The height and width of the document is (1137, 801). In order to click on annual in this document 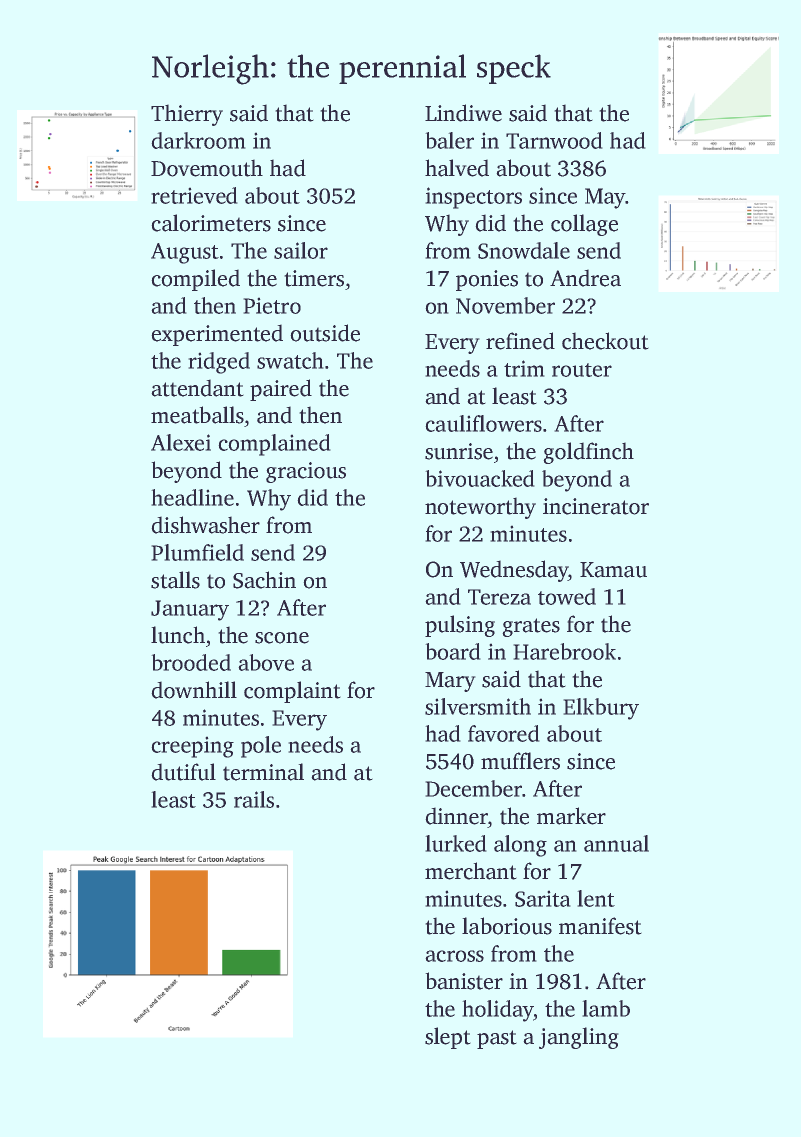, I will do `click(616, 843)`.
